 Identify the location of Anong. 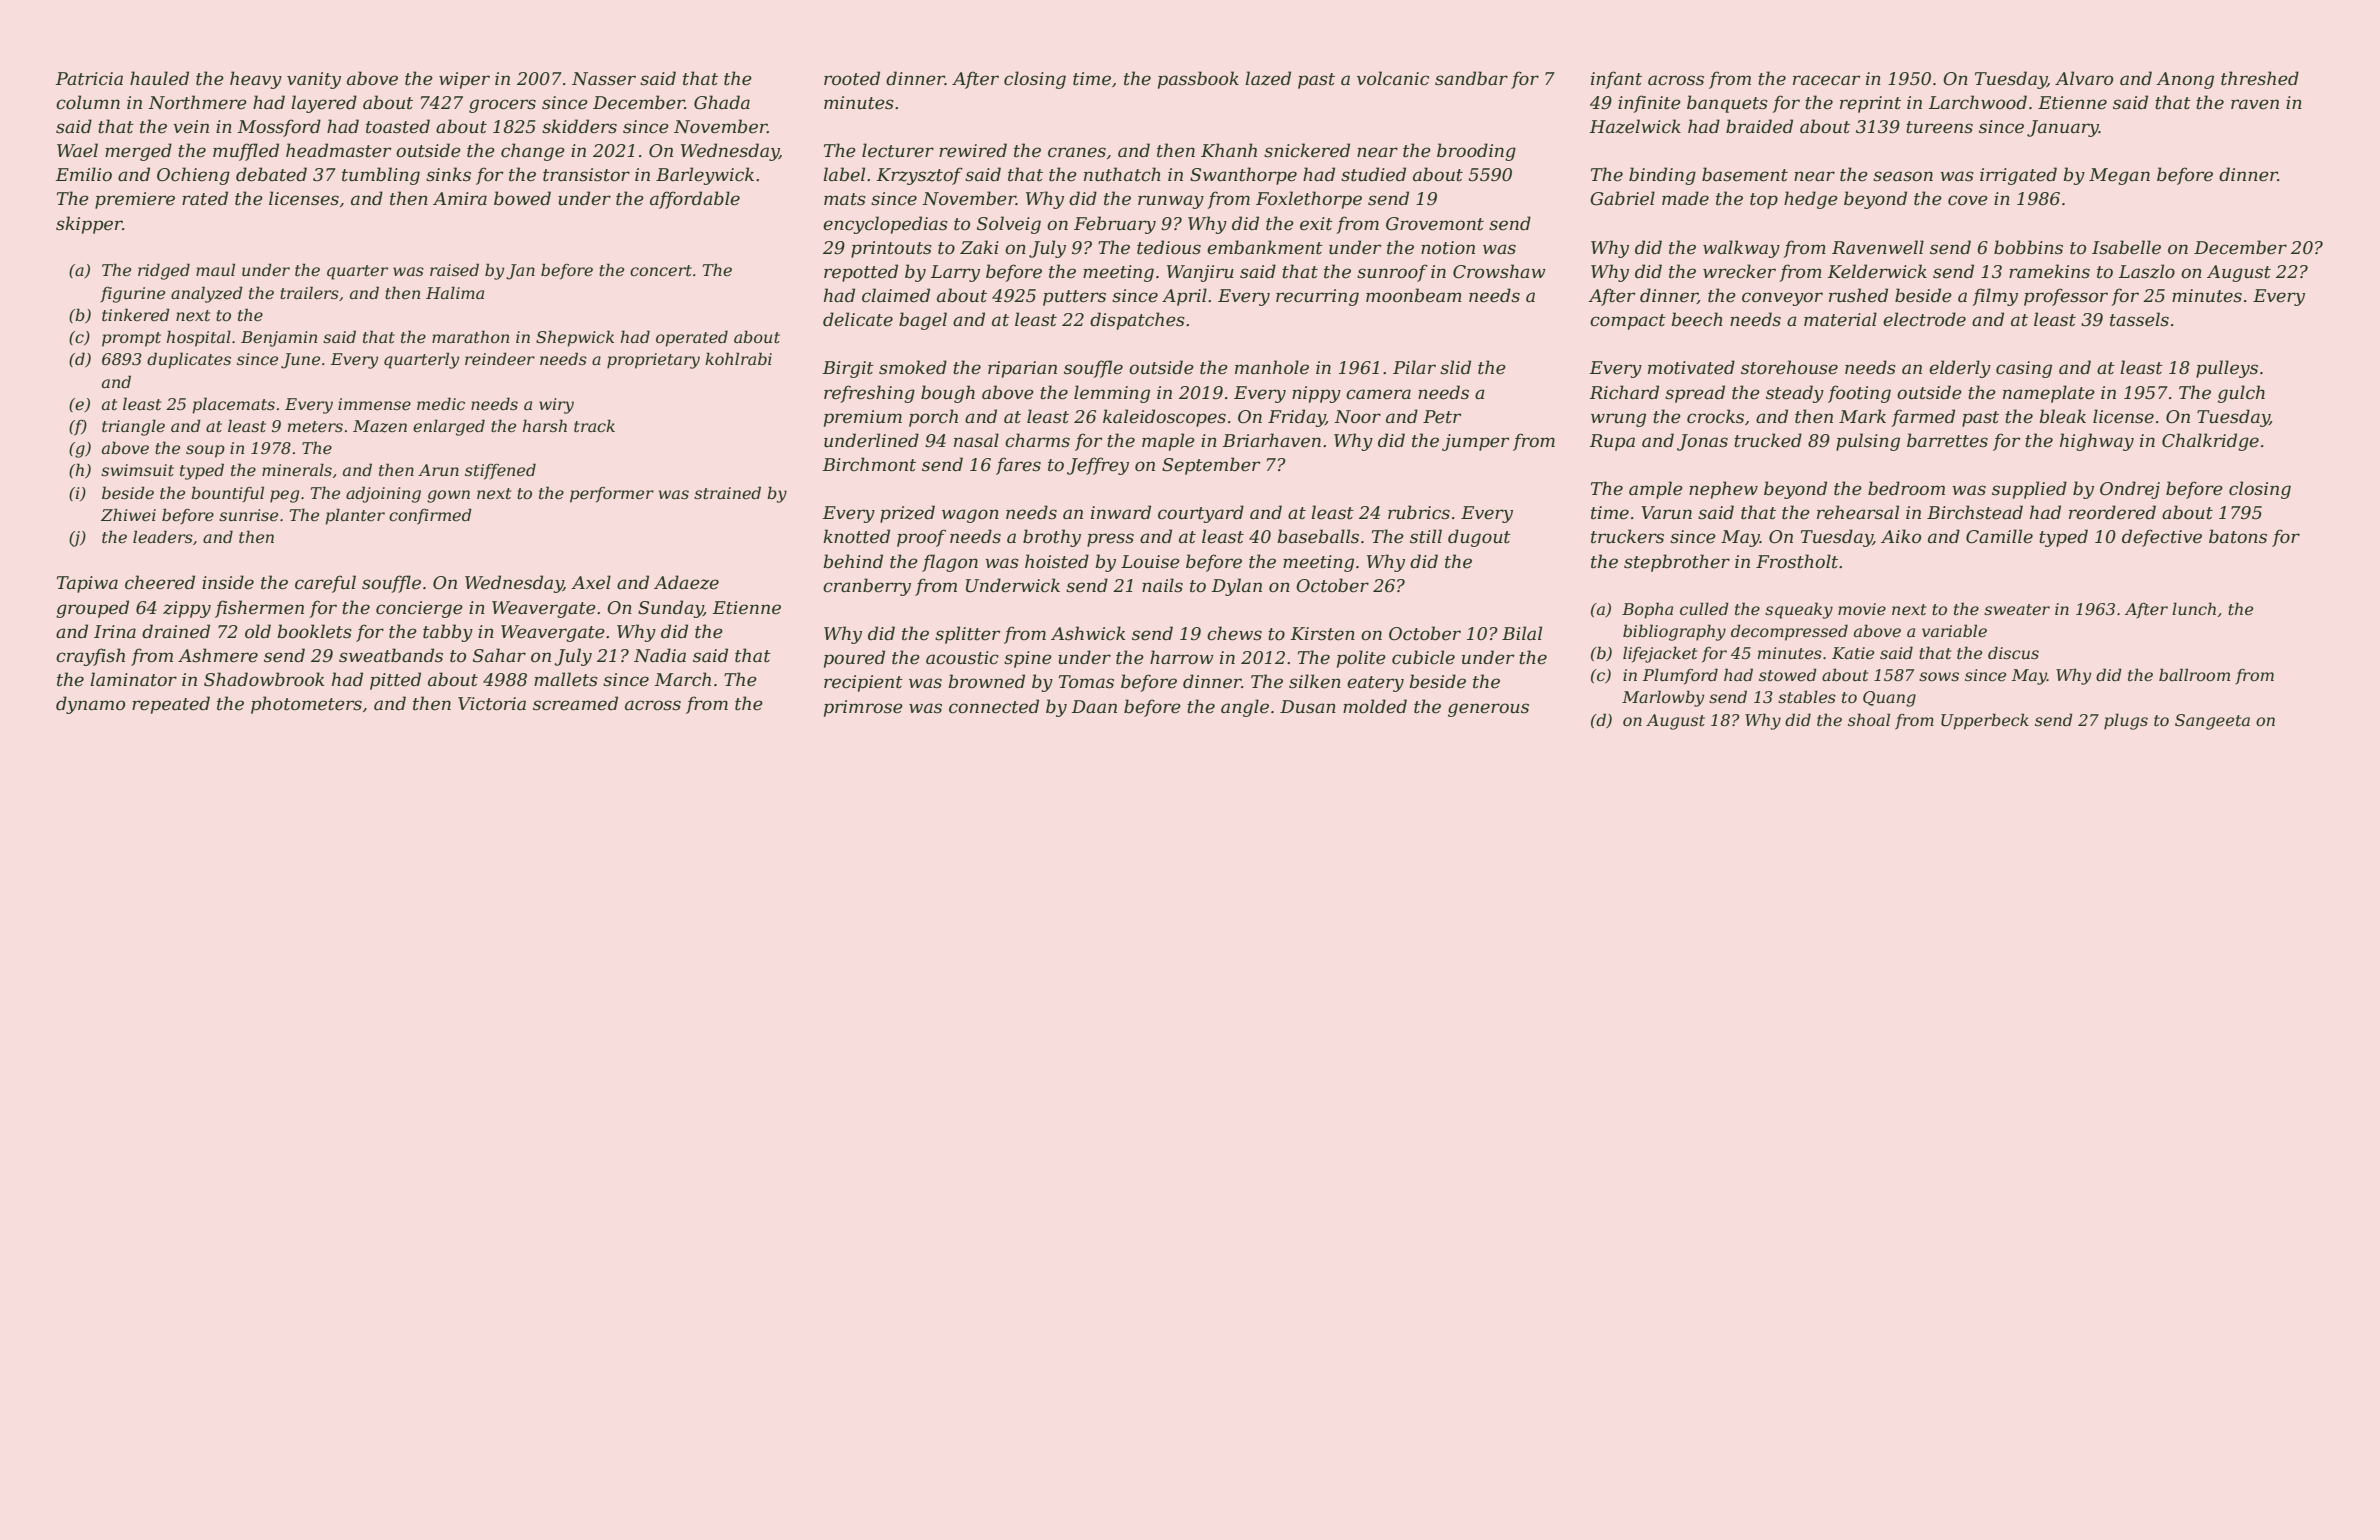
(2185, 80).
